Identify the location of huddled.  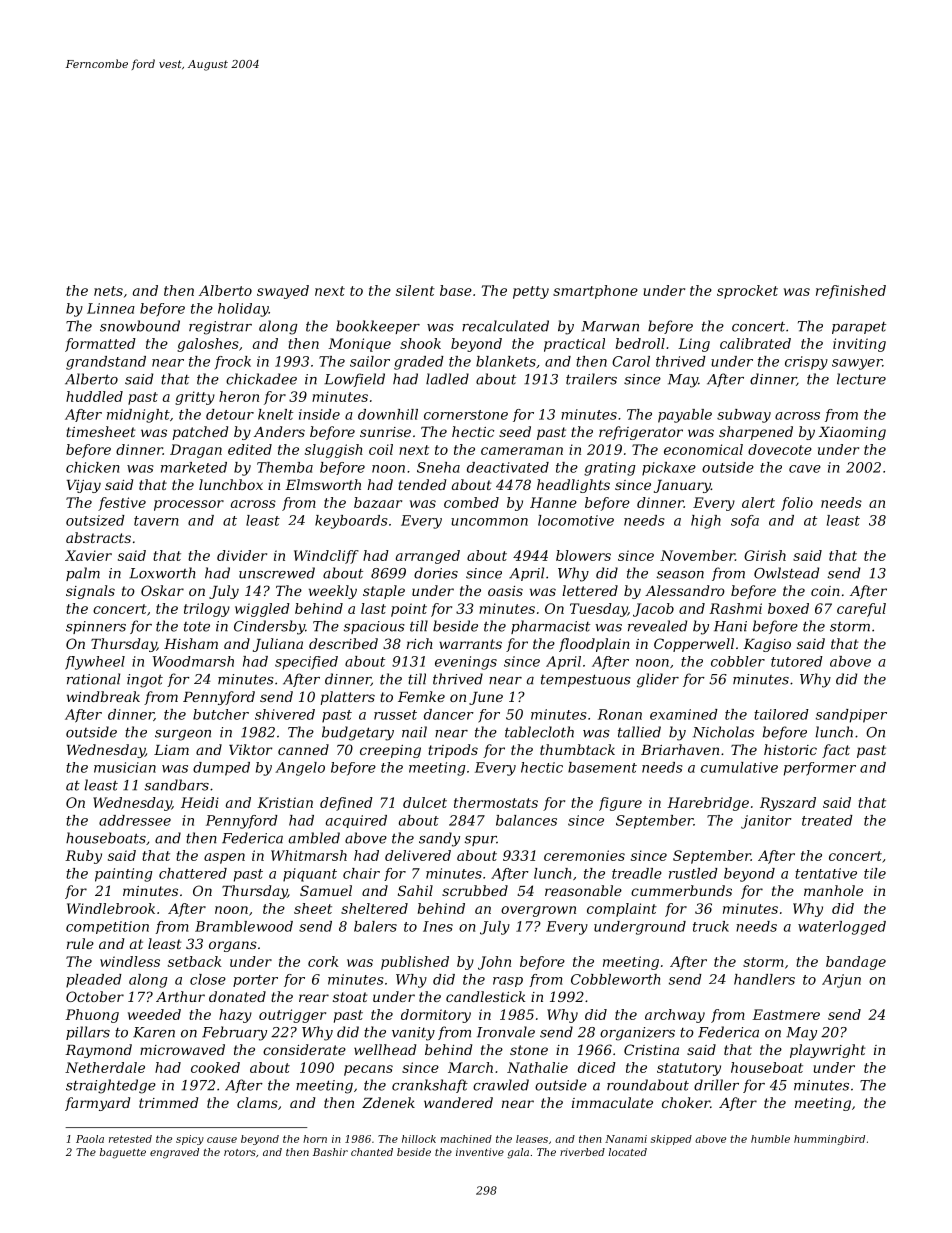
(94, 396).
